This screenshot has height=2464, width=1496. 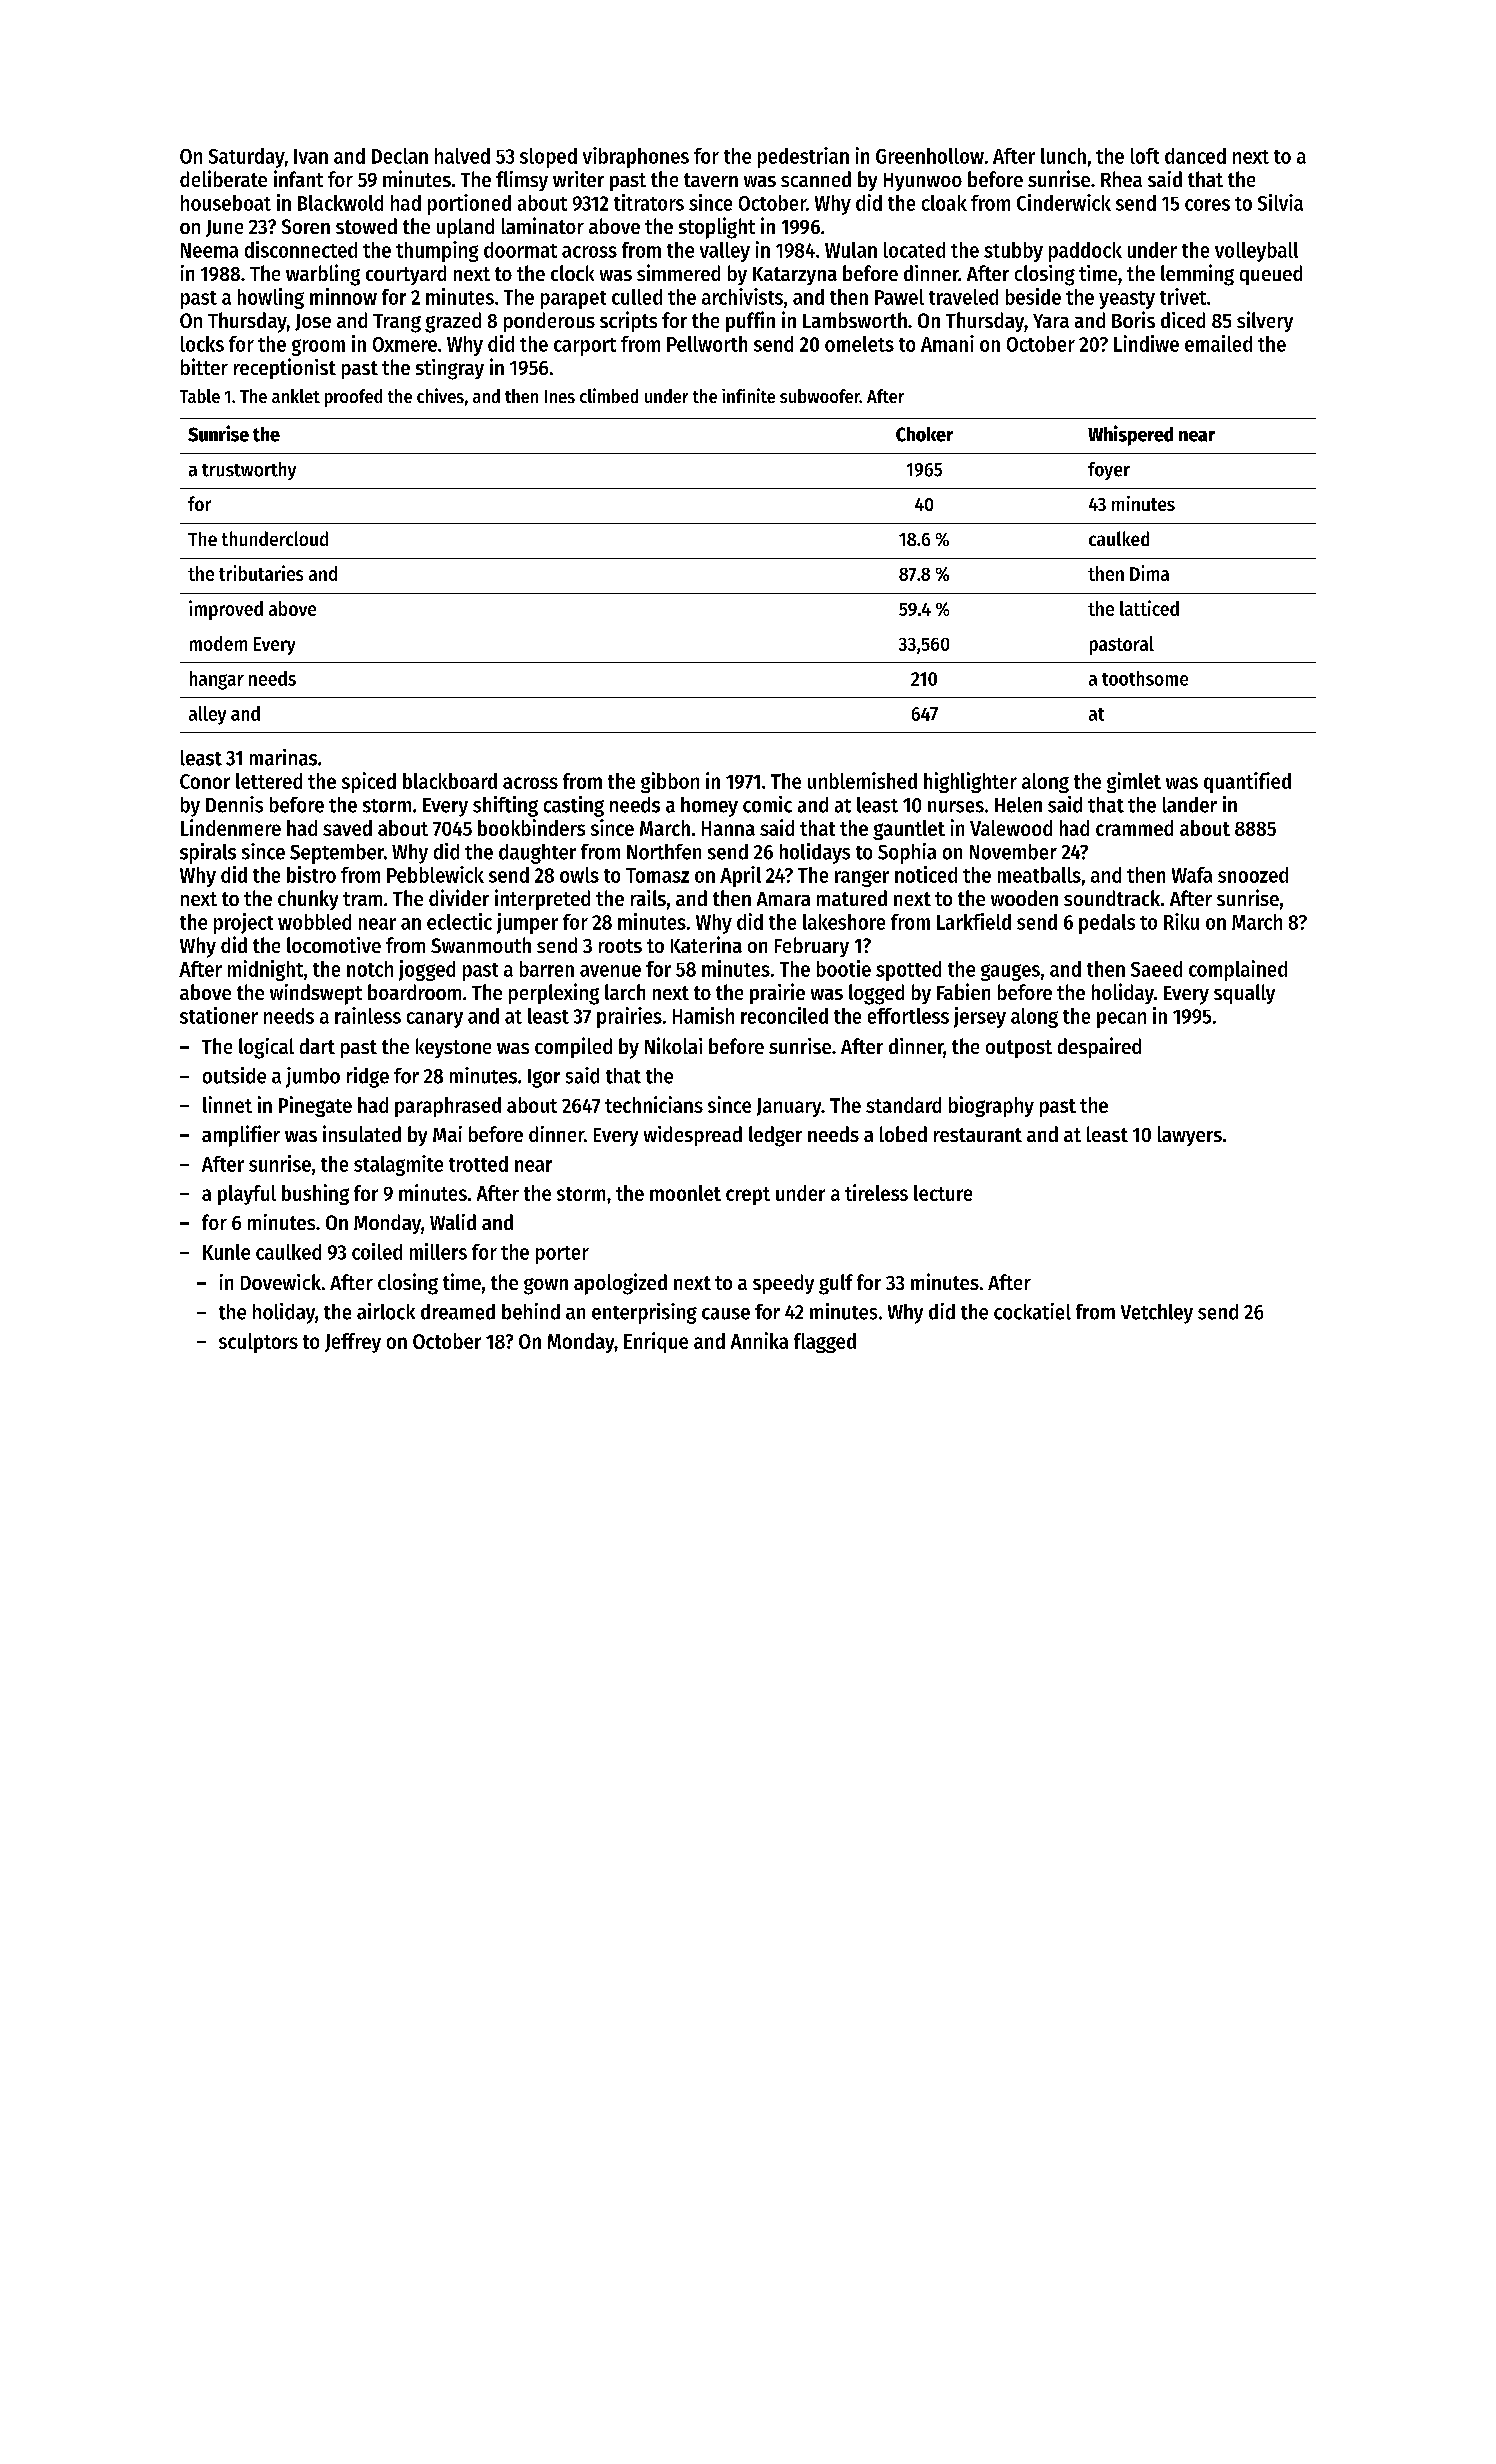 I want to click on vibraphones, so click(x=636, y=157).
